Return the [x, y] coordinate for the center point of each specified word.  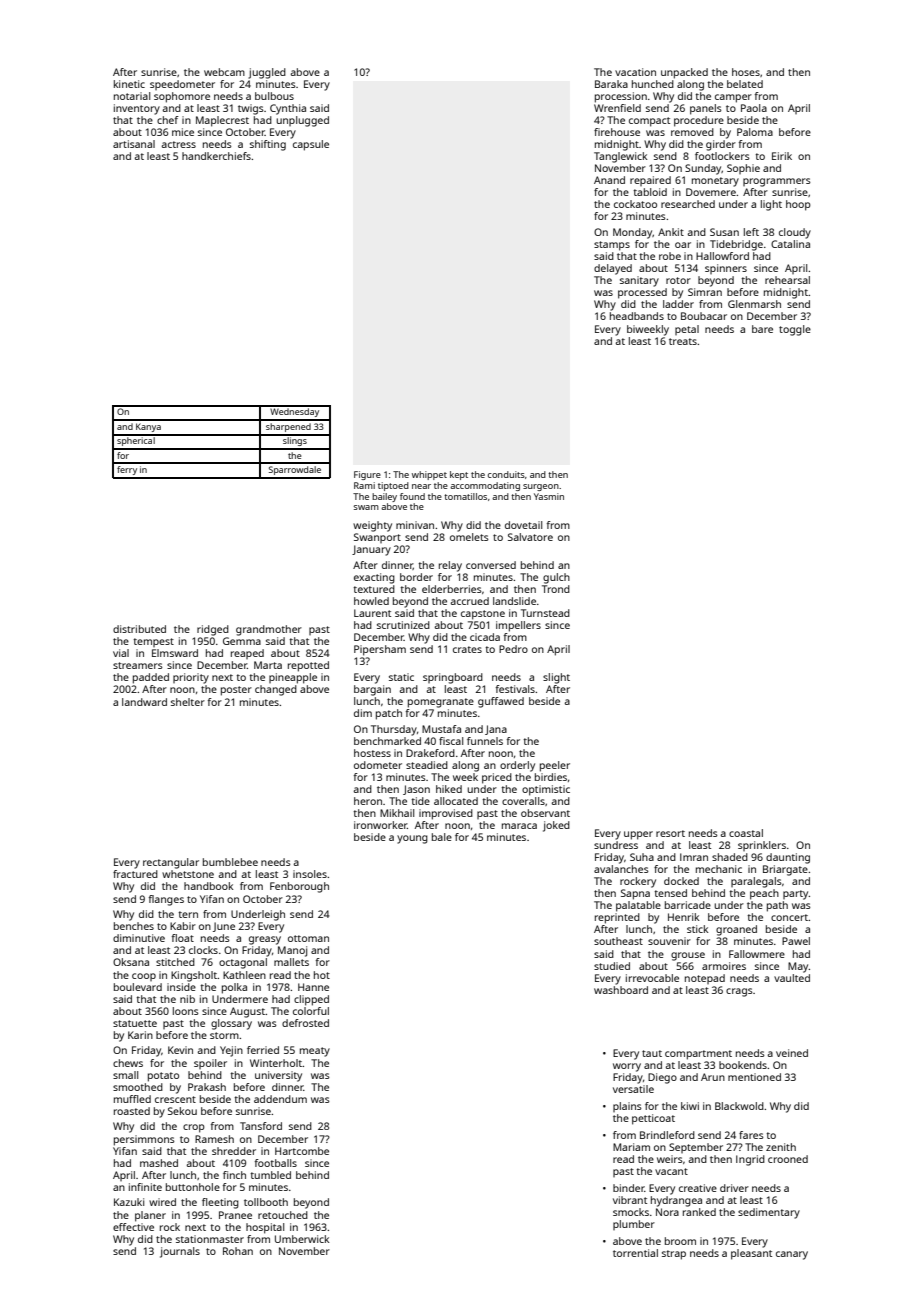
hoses [746, 72]
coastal [746, 833]
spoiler [210, 1064]
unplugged [302, 121]
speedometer [182, 85]
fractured [135, 874]
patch [389, 714]
